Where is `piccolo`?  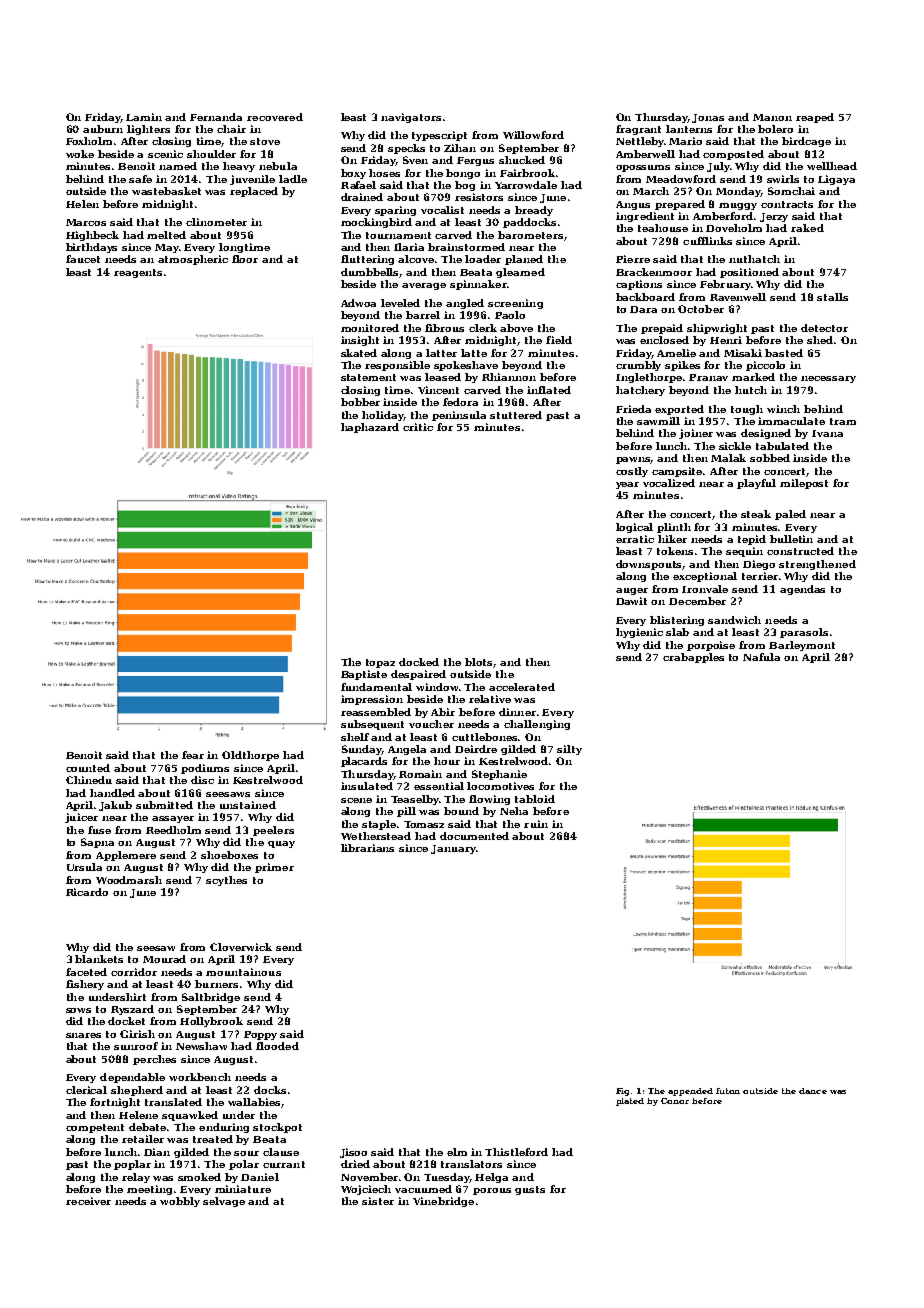 piccolo is located at coordinates (765, 366).
